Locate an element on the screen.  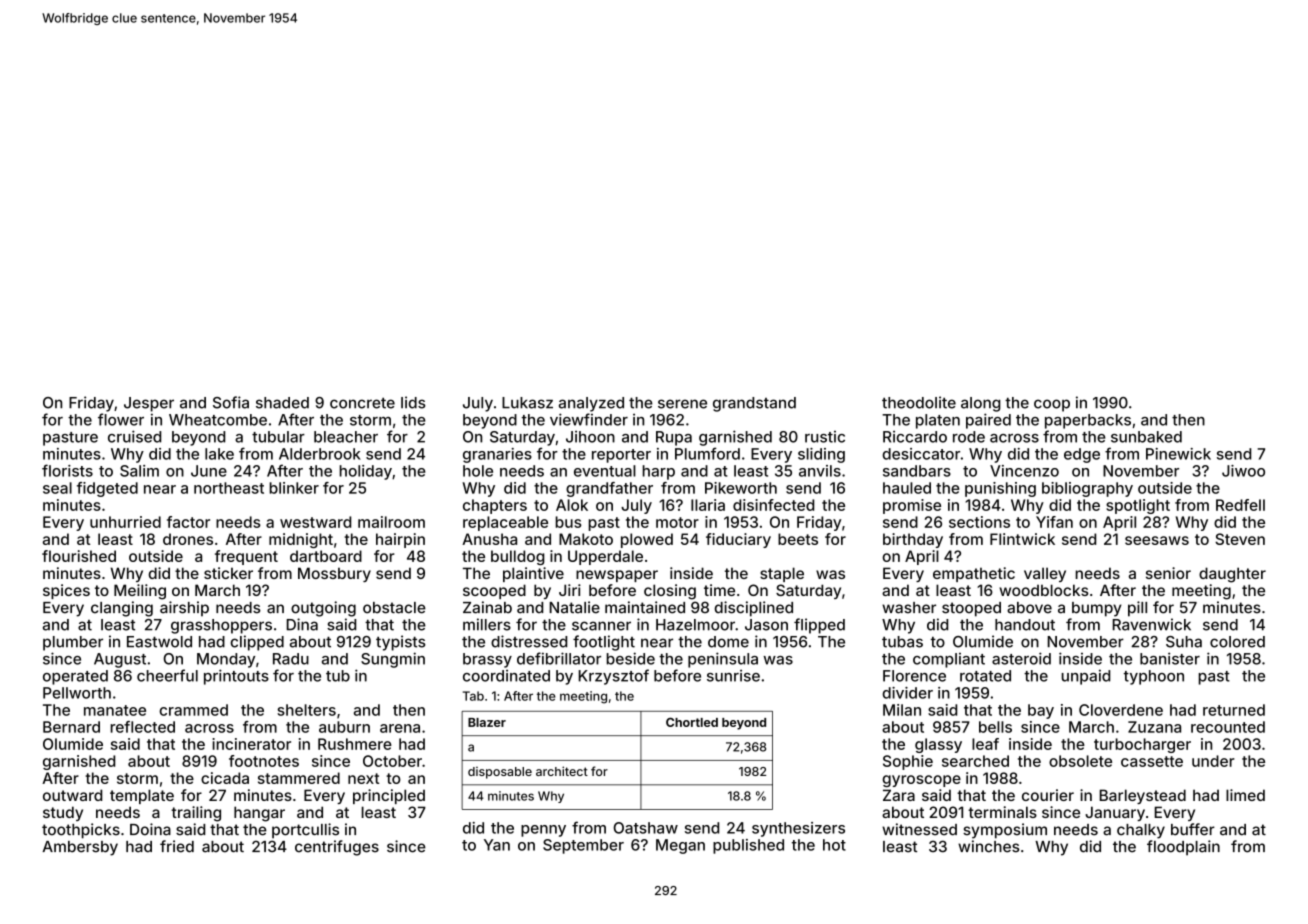
spotlight is located at coordinates (1138, 506).
